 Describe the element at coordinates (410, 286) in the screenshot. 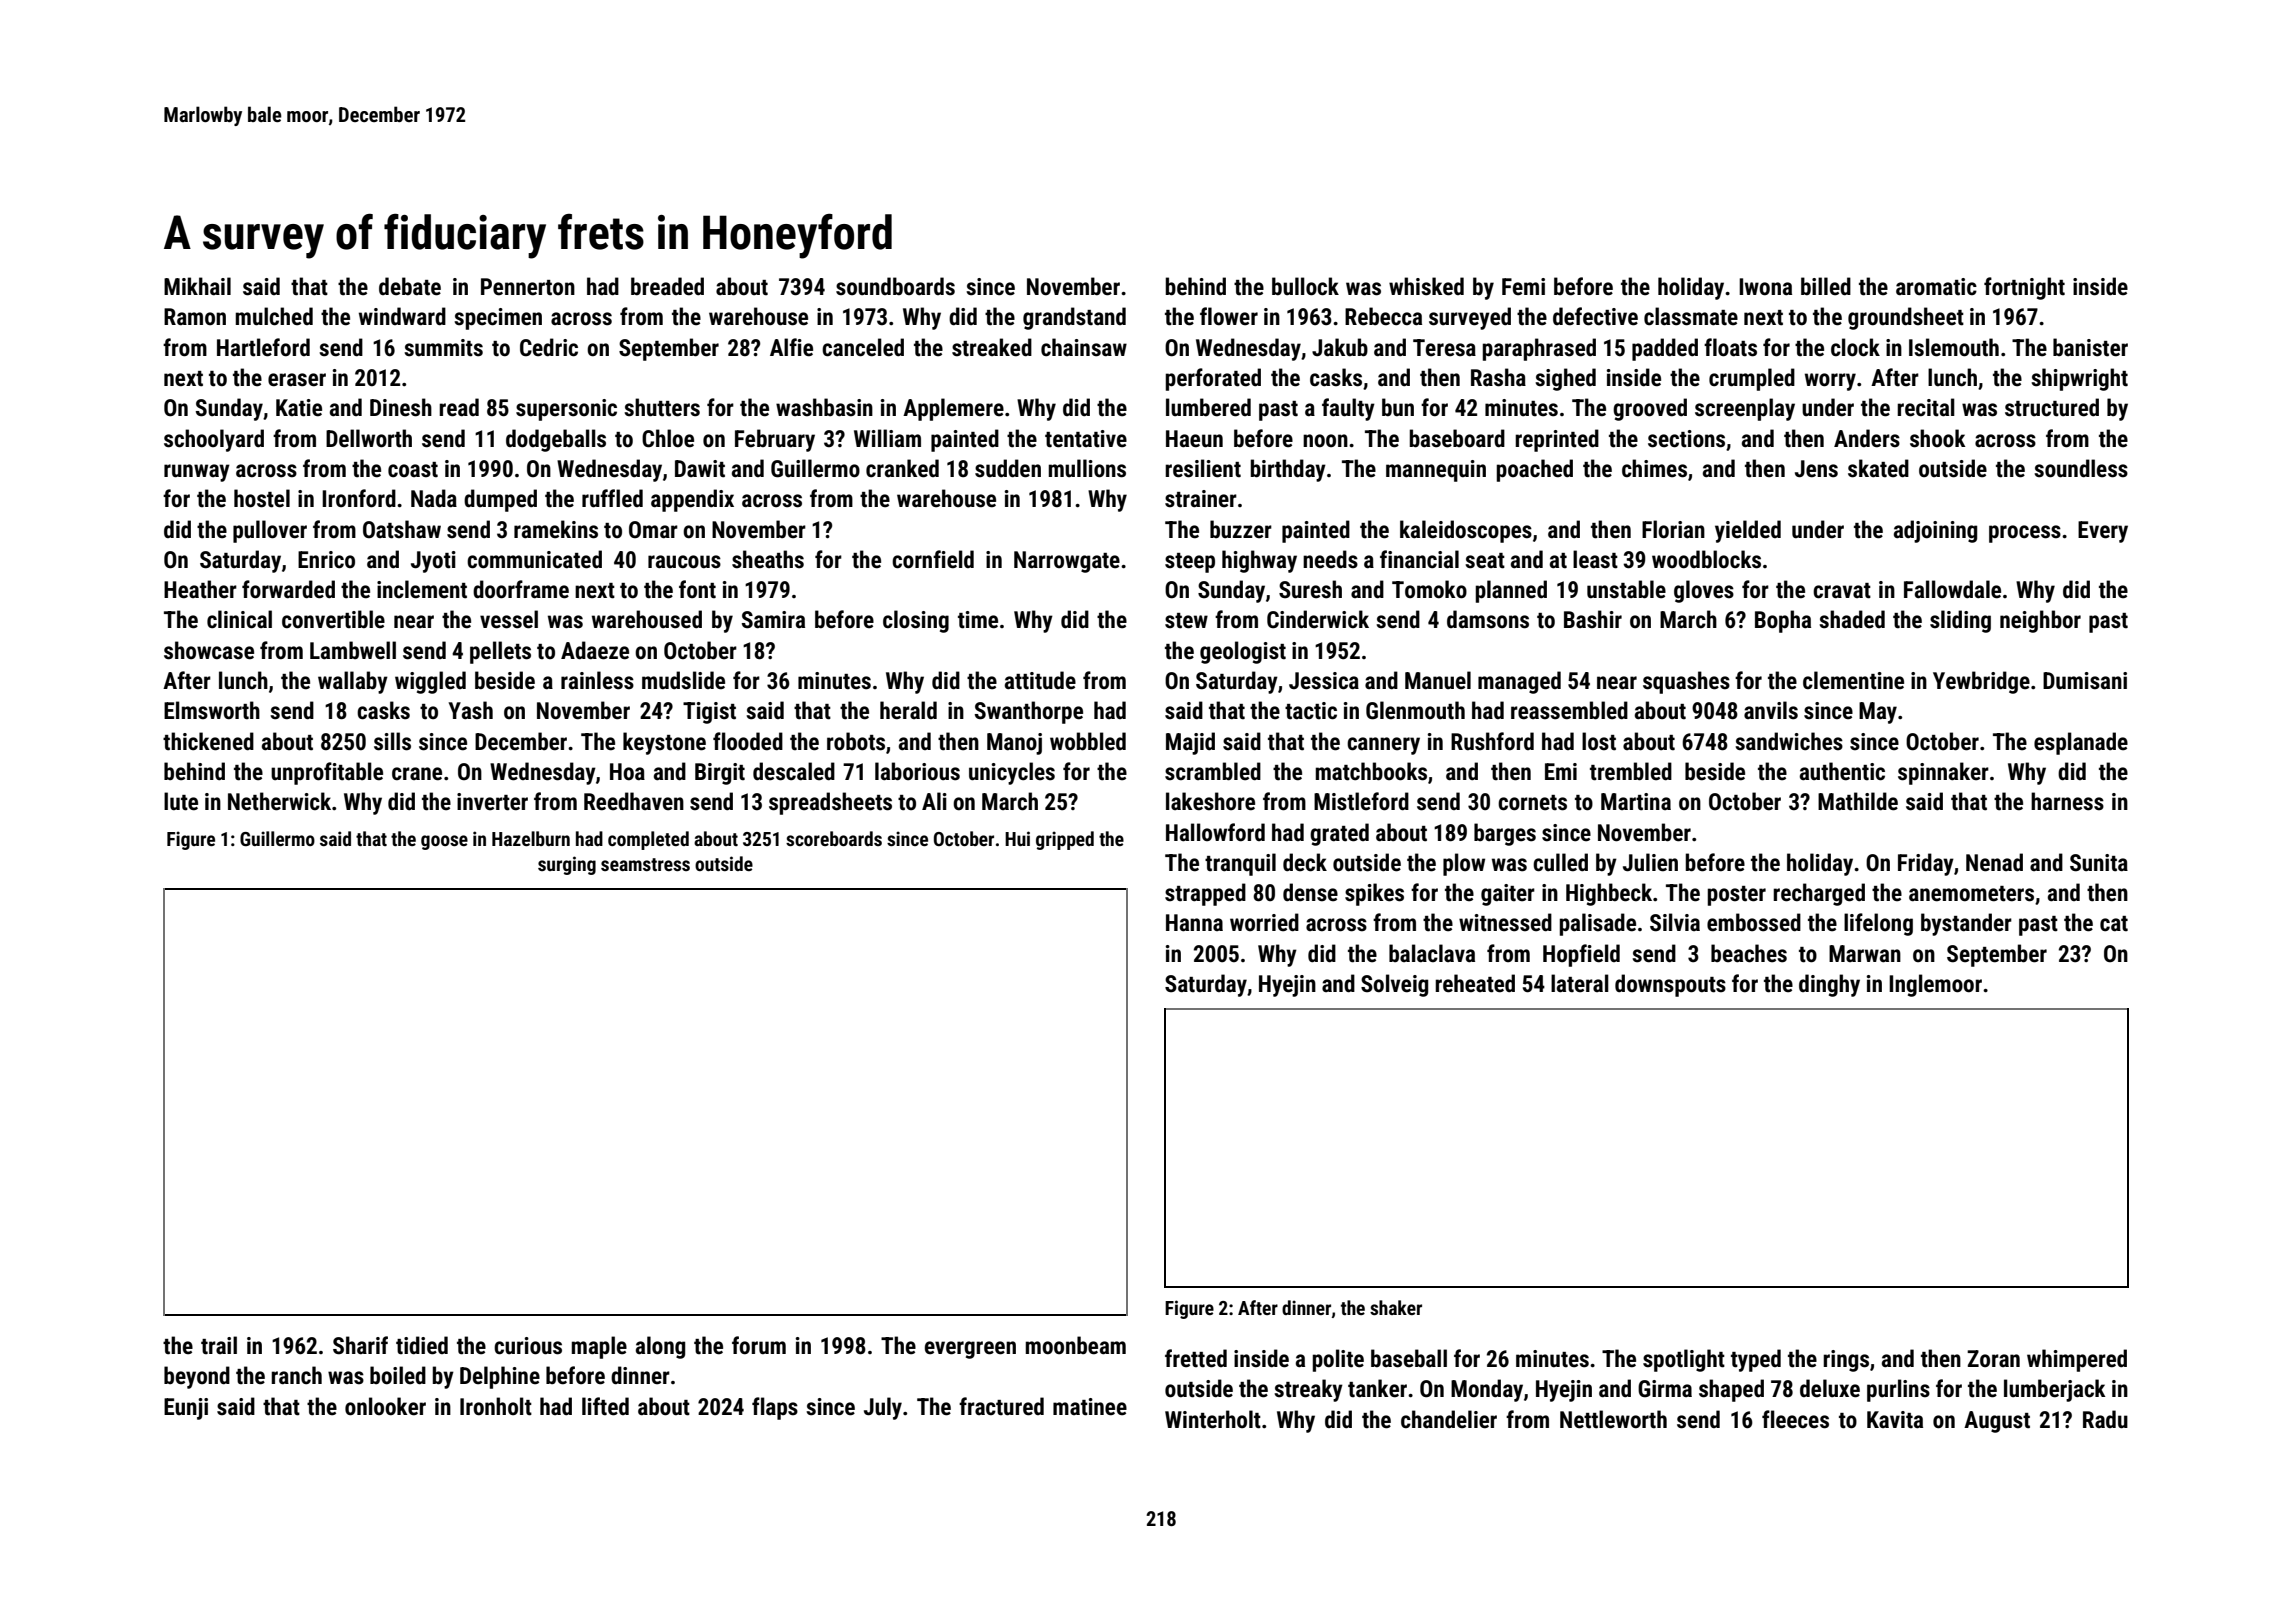

I see `debate` at that location.
